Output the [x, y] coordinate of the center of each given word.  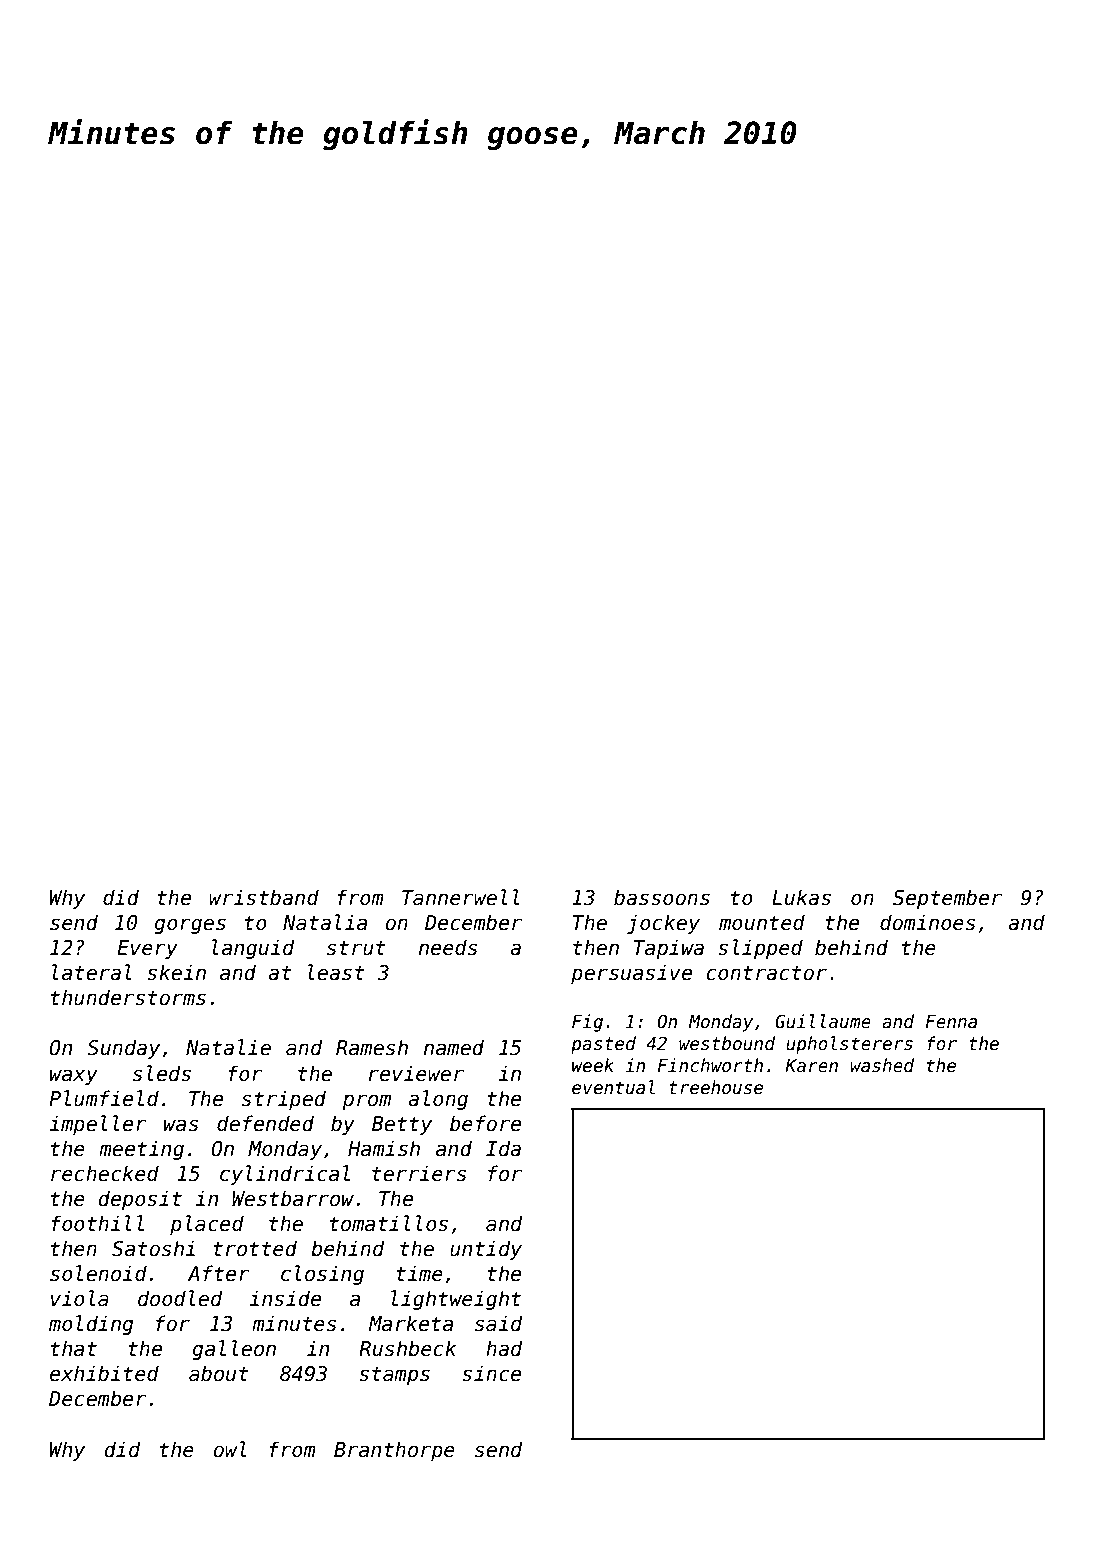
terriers [419, 1173]
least [336, 972]
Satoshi [153, 1248]
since [491, 1373]
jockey [663, 924]
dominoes [927, 922]
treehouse [716, 1087]
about [219, 1373]
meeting [141, 1150]
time [419, 1273]
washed [882, 1065]
